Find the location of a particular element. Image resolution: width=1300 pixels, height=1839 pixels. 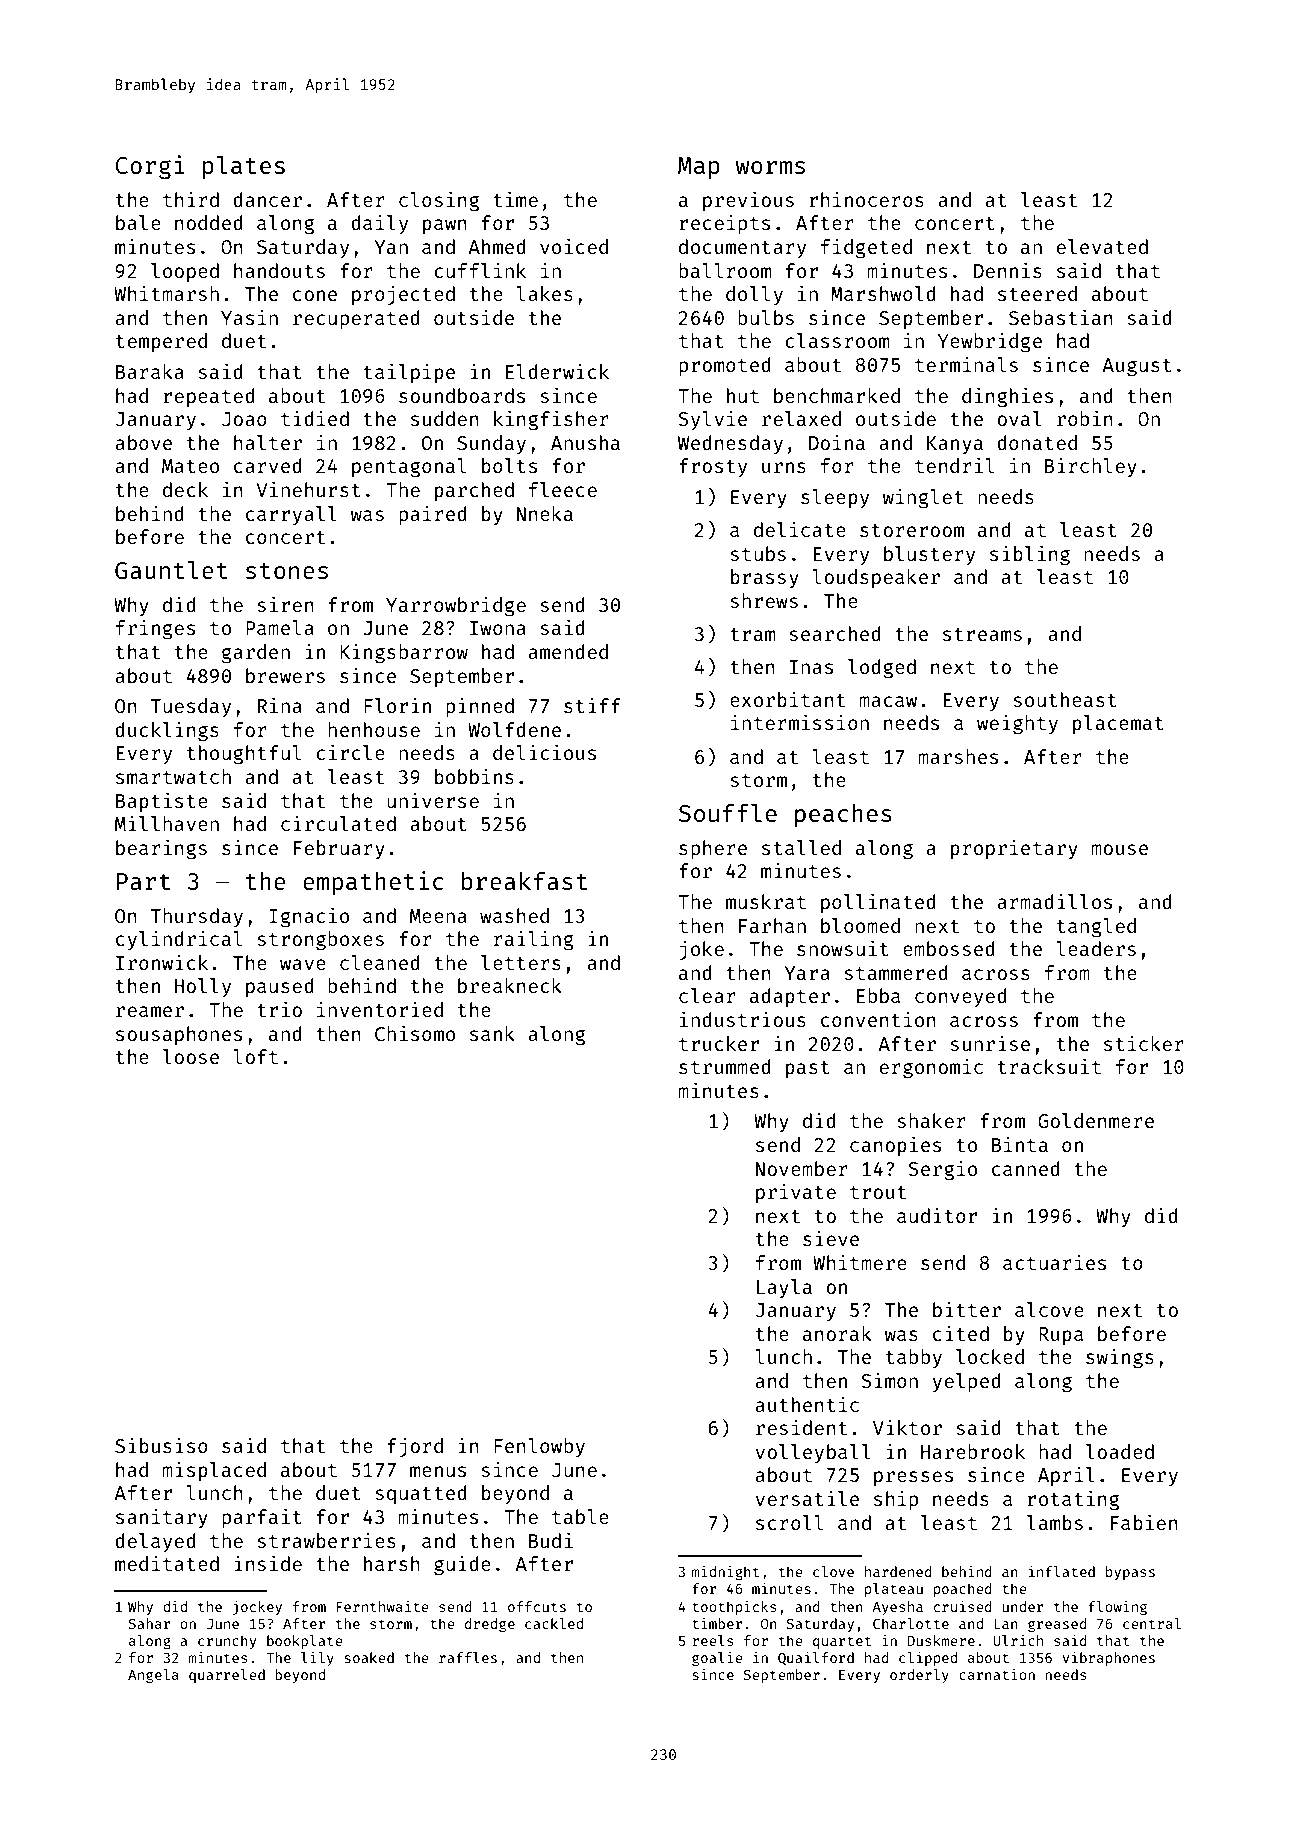

tailpipe is located at coordinates (409, 373).
